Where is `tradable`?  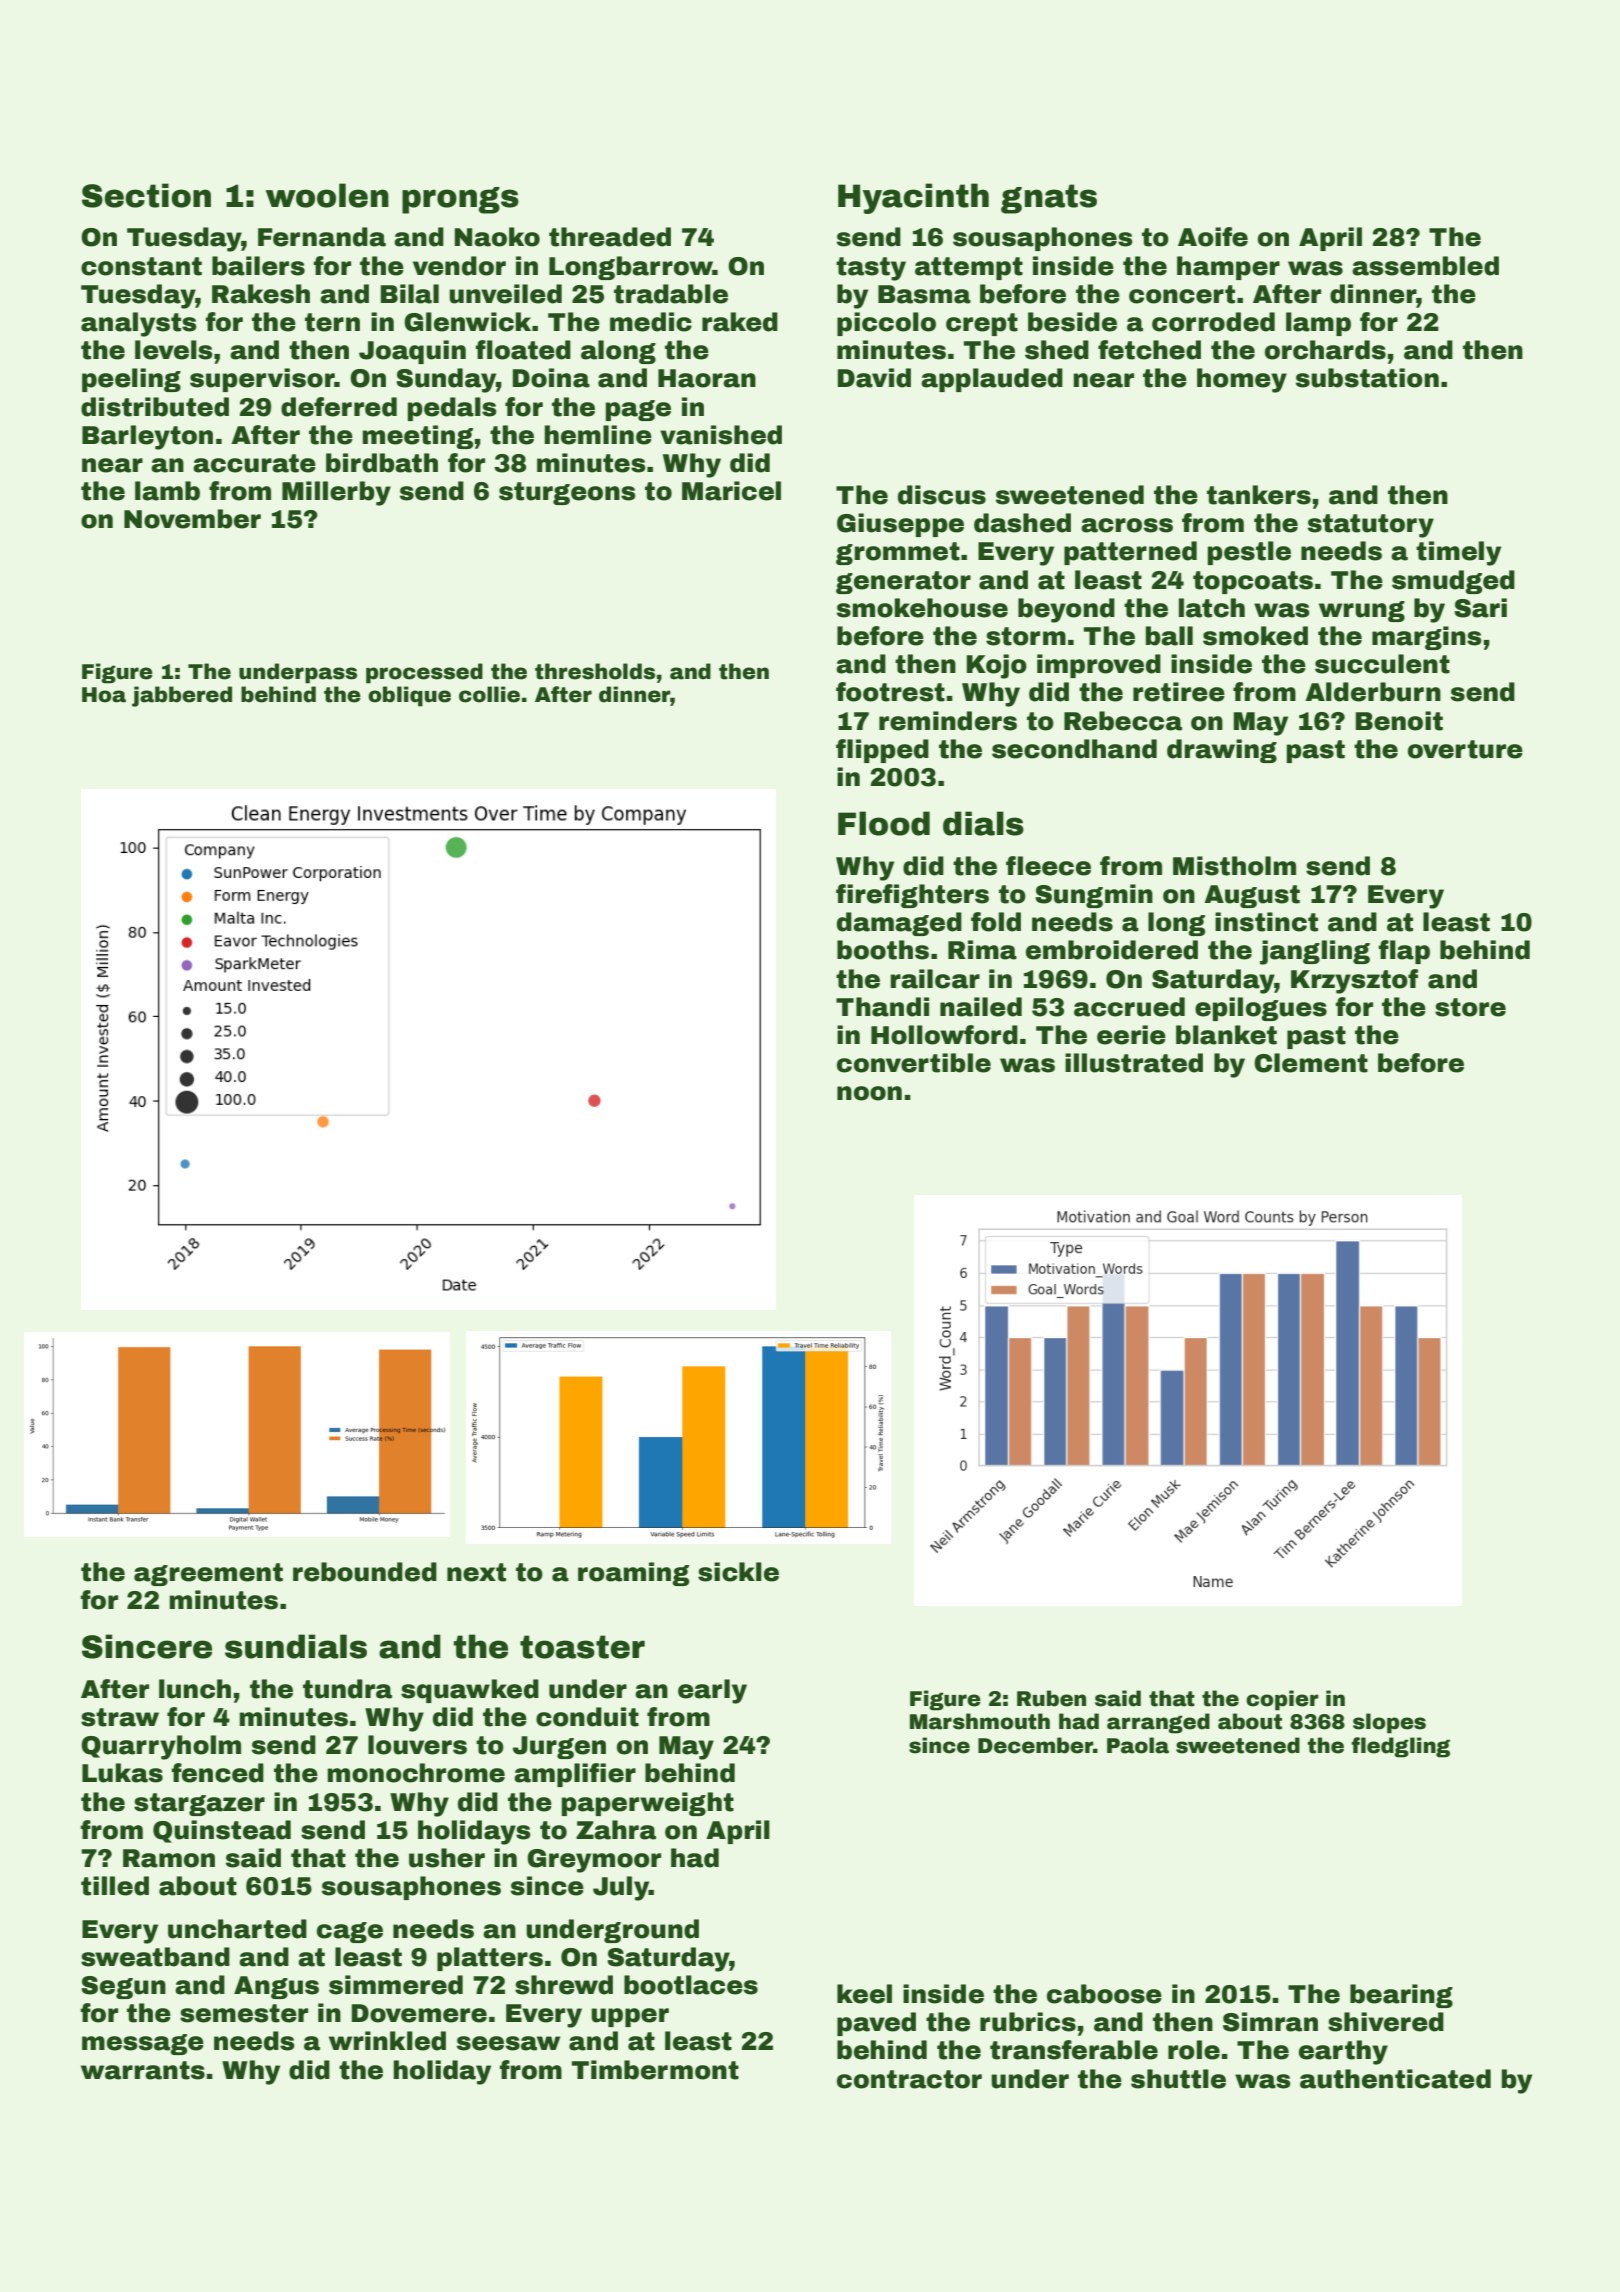 tradable is located at coordinates (671, 294).
